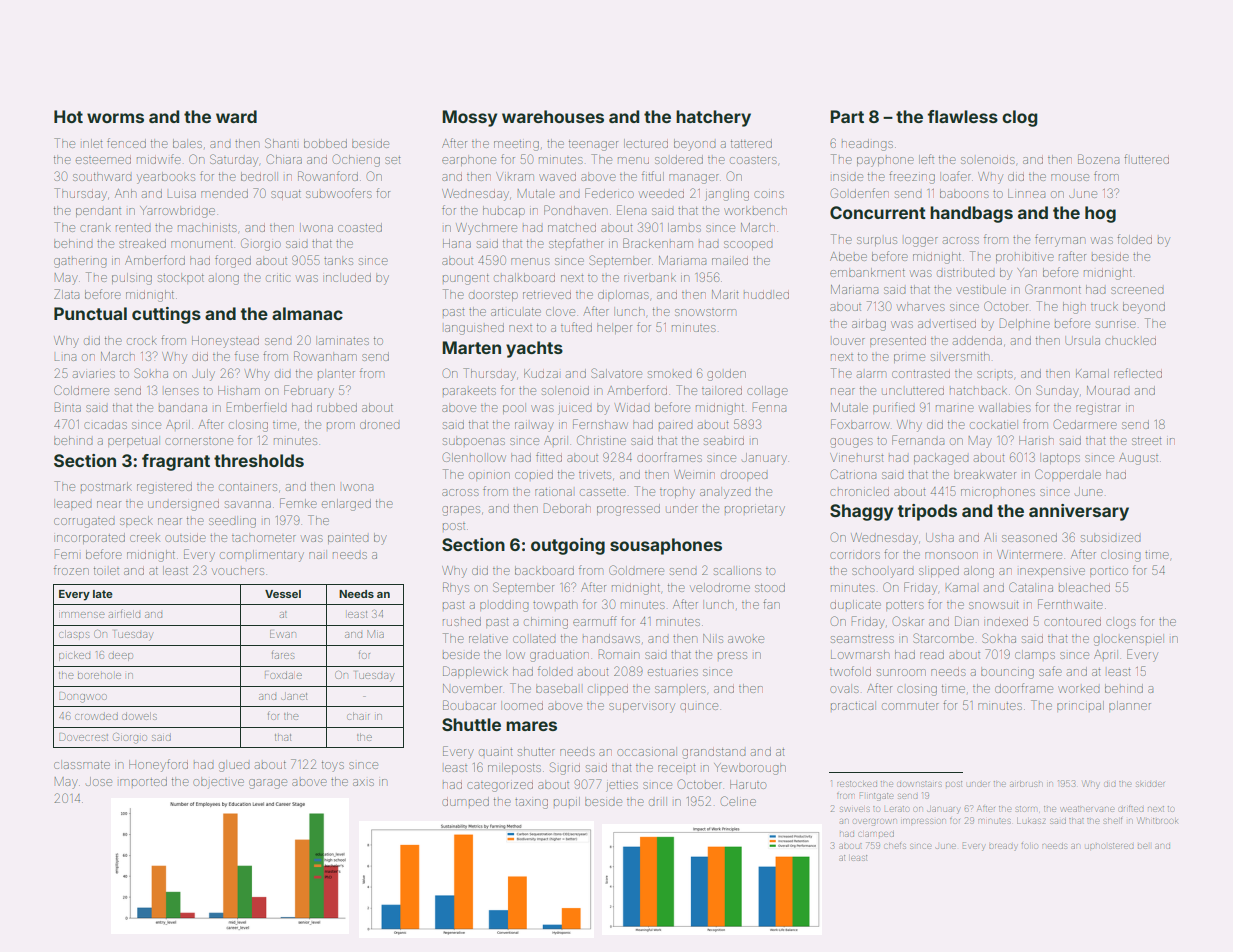  What do you see at coordinates (895, 846) in the image?
I see `chefs` at bounding box center [895, 846].
